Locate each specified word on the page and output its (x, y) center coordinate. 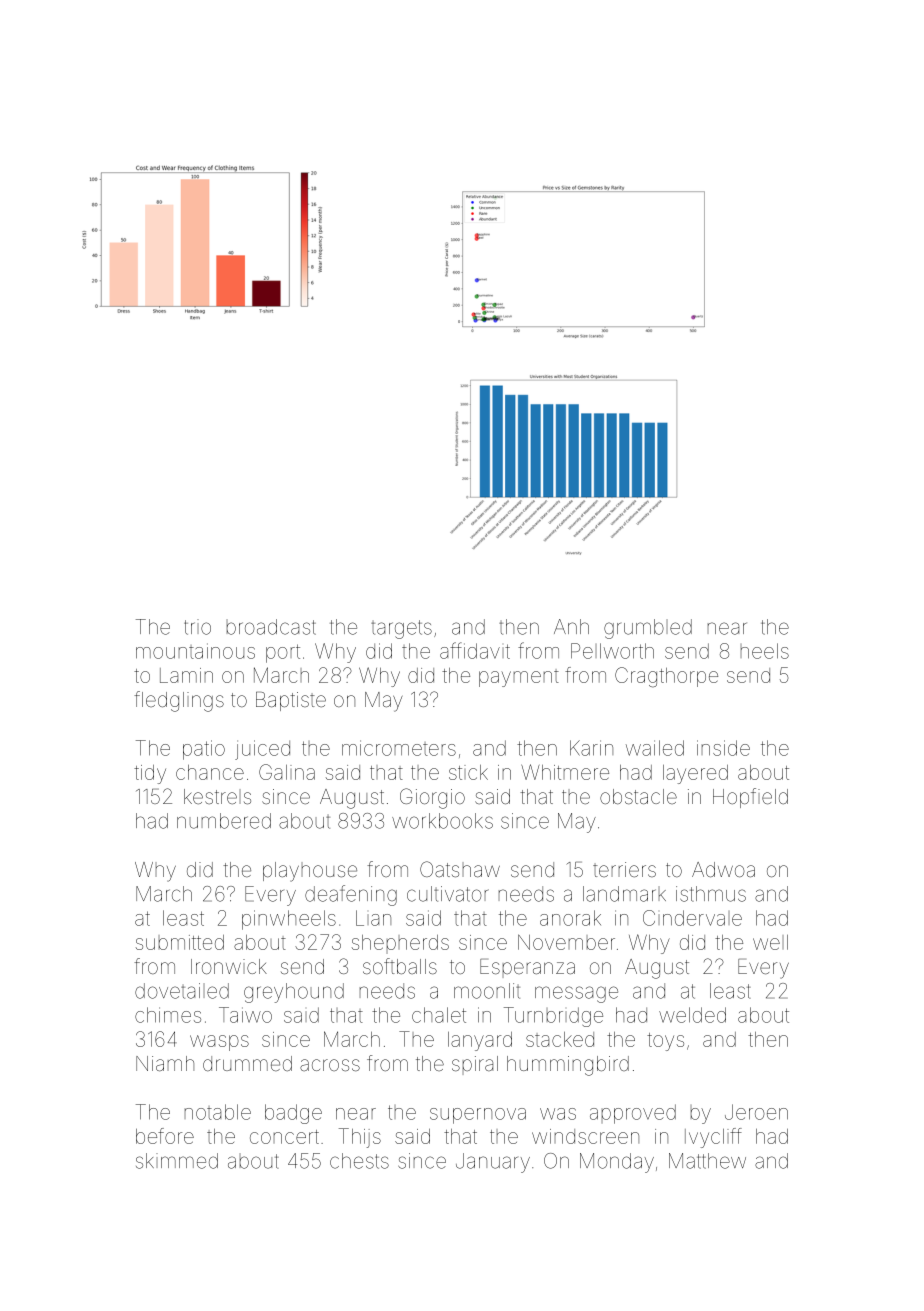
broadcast (271, 627)
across (330, 1065)
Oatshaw (460, 869)
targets (401, 629)
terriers (624, 869)
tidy (150, 774)
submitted (180, 942)
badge (293, 1114)
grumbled (648, 629)
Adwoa (723, 869)
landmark (624, 894)
